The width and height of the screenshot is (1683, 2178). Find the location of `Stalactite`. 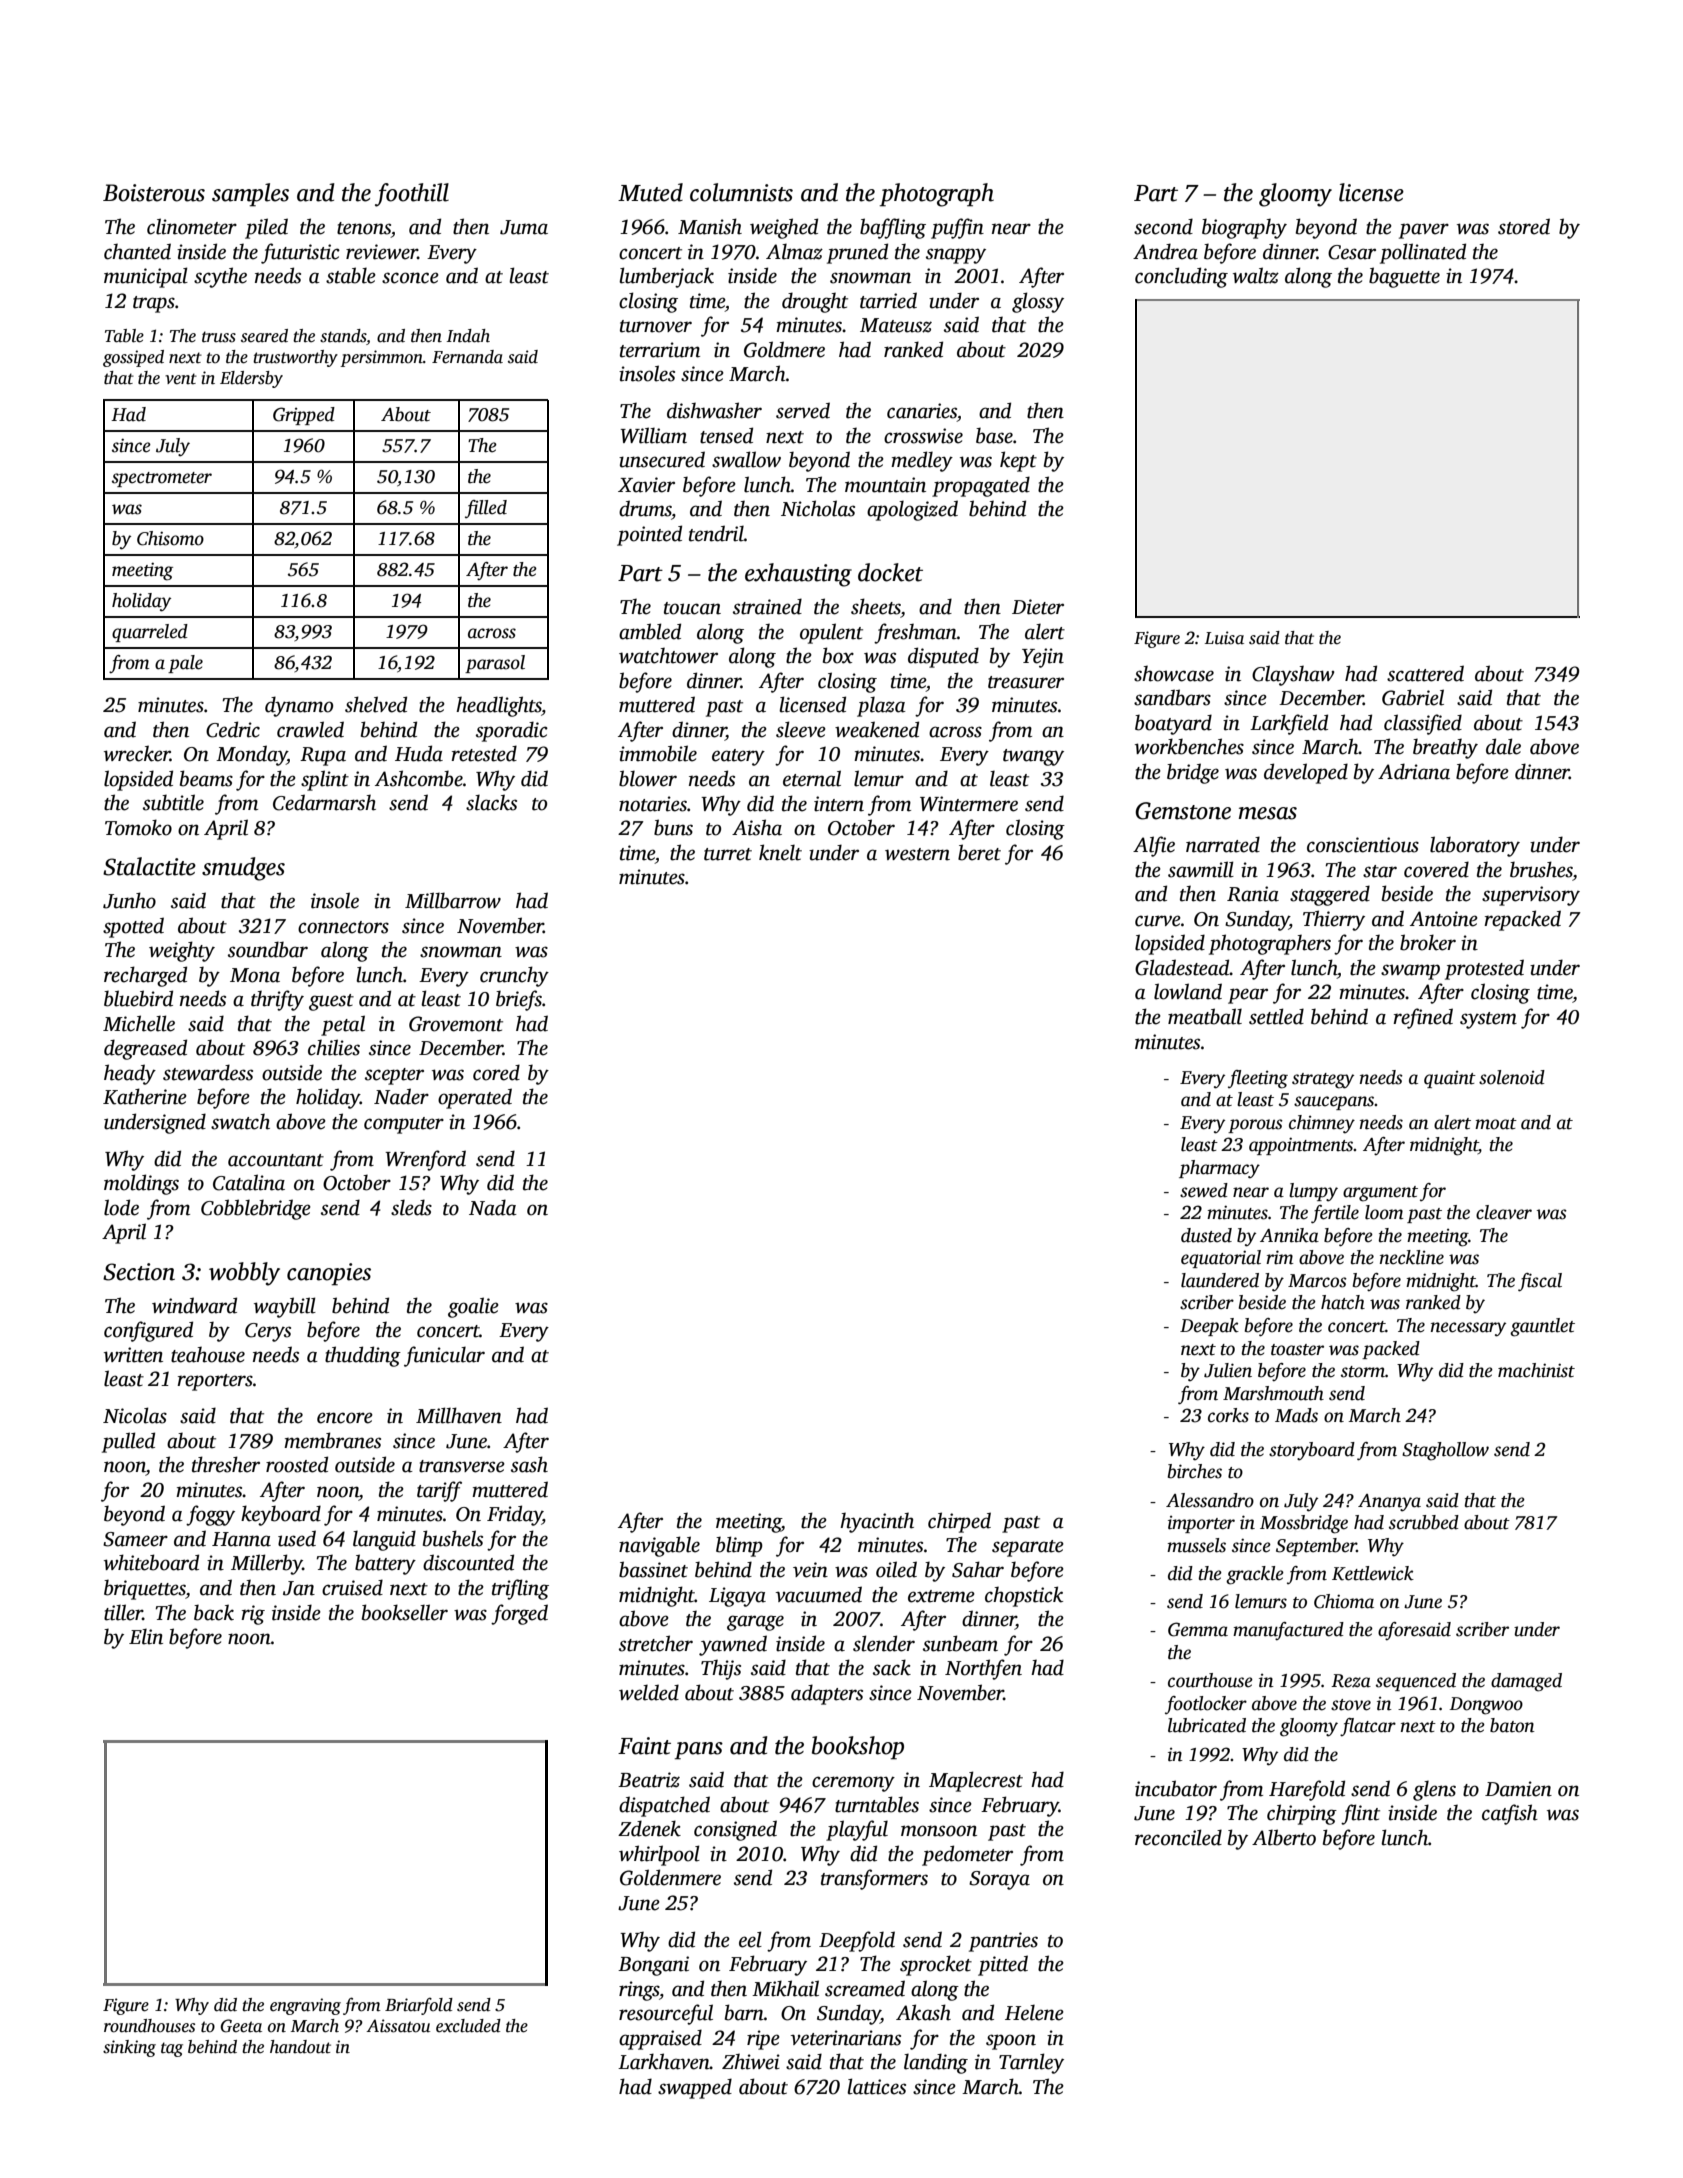

Stalactite is located at coordinates (149, 866).
